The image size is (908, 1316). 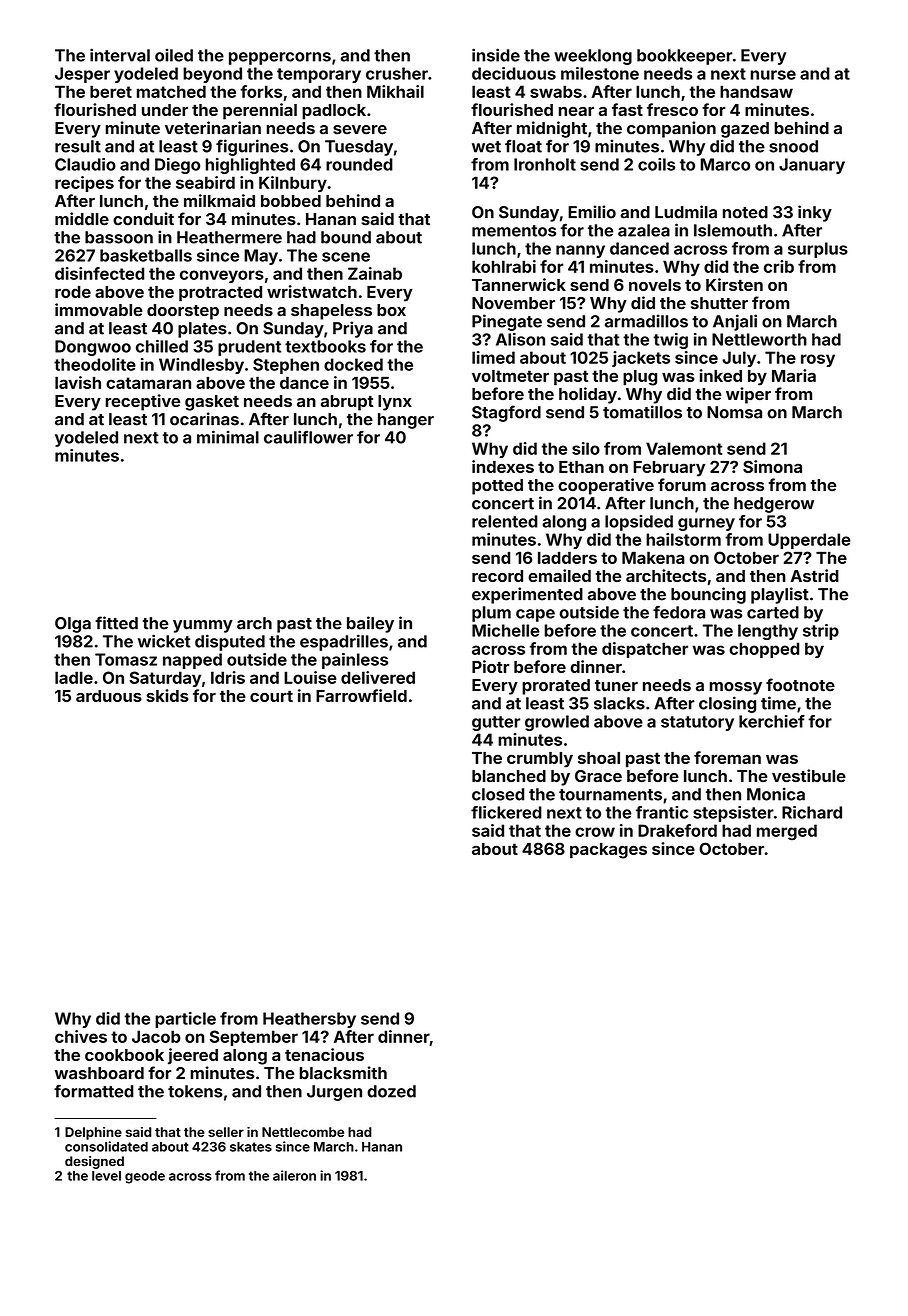 What do you see at coordinates (156, 1036) in the page?
I see `Jacob` at bounding box center [156, 1036].
